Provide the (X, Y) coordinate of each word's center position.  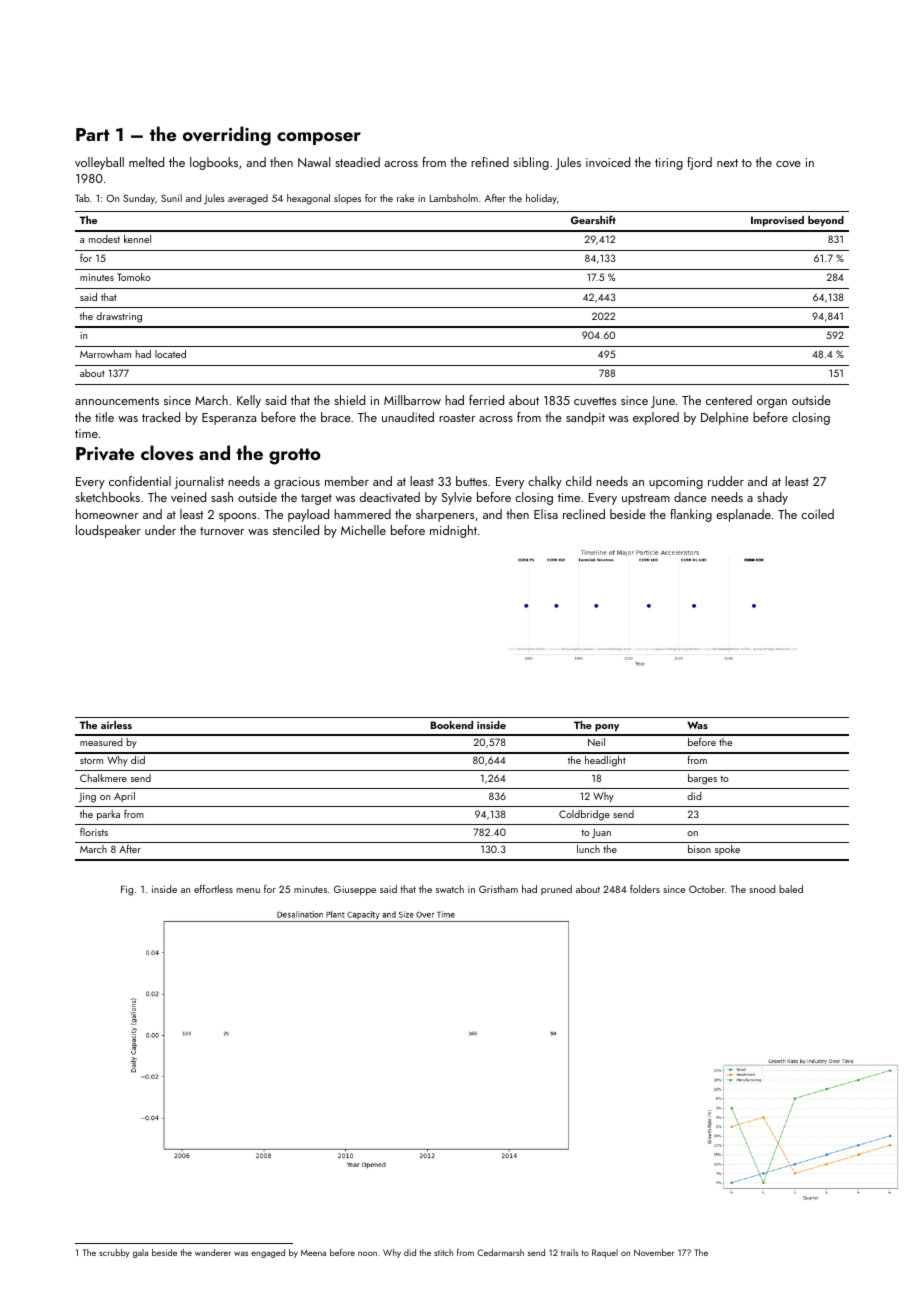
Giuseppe (355, 890)
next (727, 163)
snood (762, 889)
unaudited (408, 417)
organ (772, 403)
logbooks (214, 163)
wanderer (213, 1252)
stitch (443, 1252)
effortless (213, 889)
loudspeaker (108, 531)
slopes (347, 199)
